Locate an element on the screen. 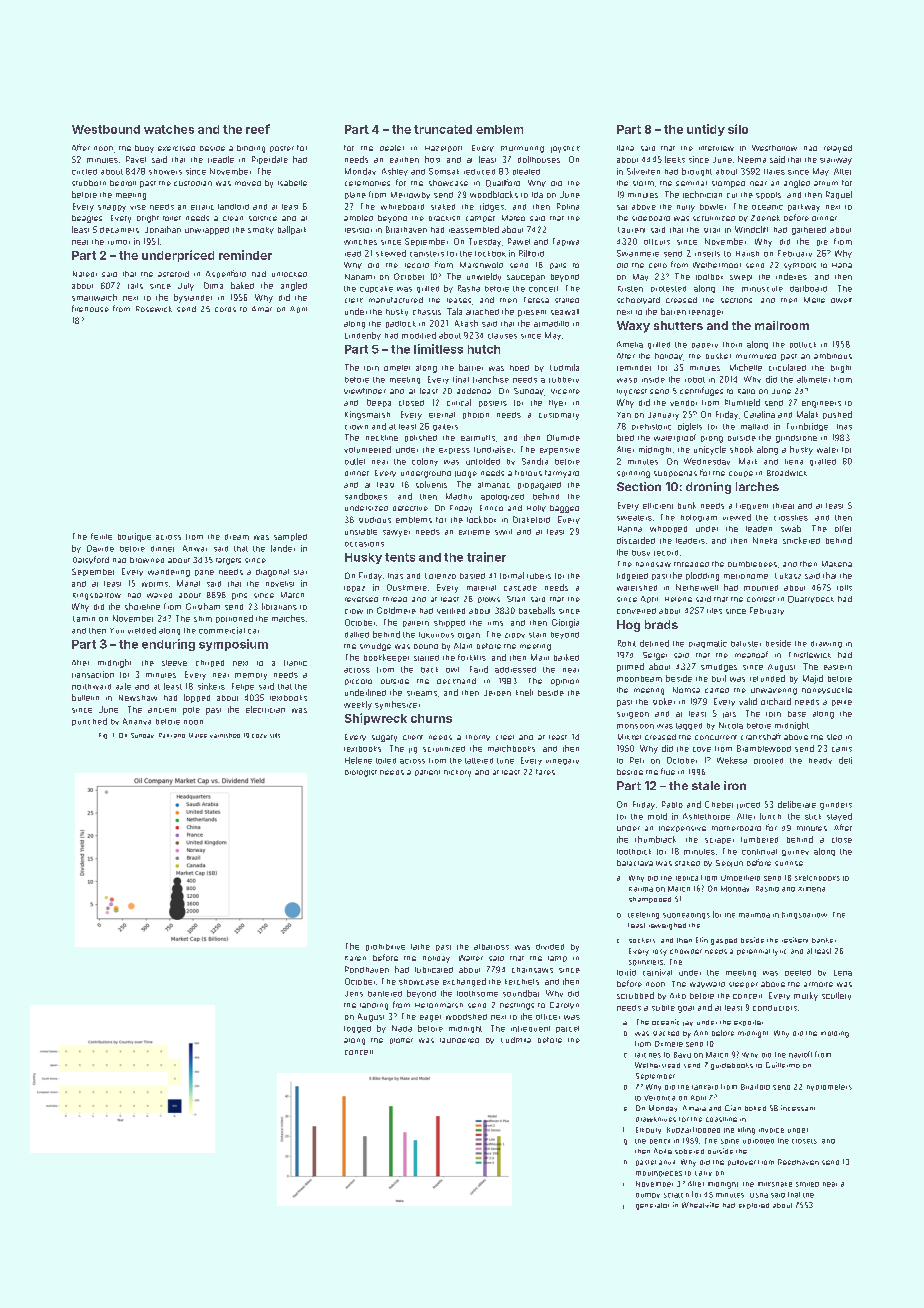 The height and width of the screenshot is (1308, 924). busker is located at coordinates (718, 356).
